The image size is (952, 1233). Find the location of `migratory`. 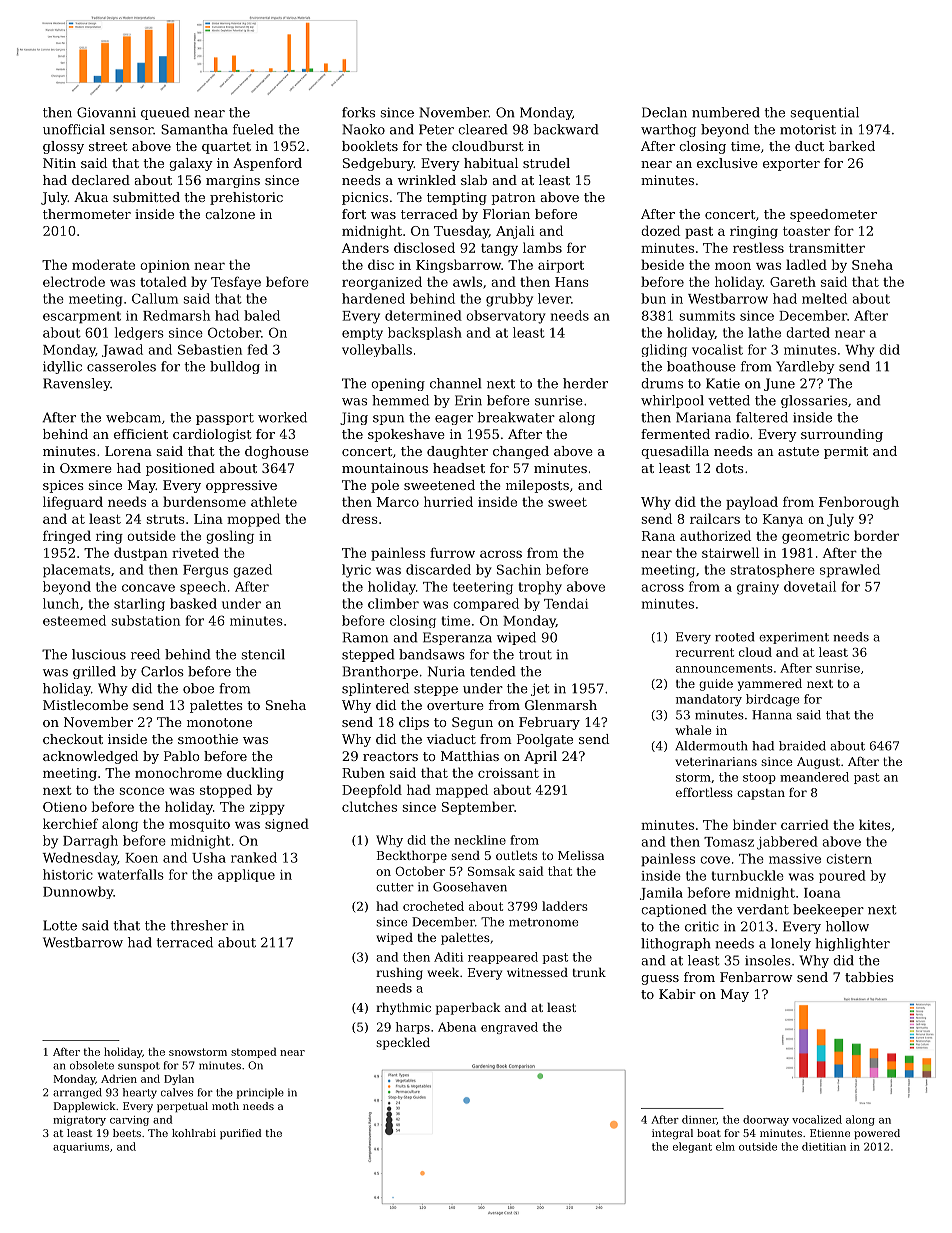

migratory is located at coordinates (79, 1121).
